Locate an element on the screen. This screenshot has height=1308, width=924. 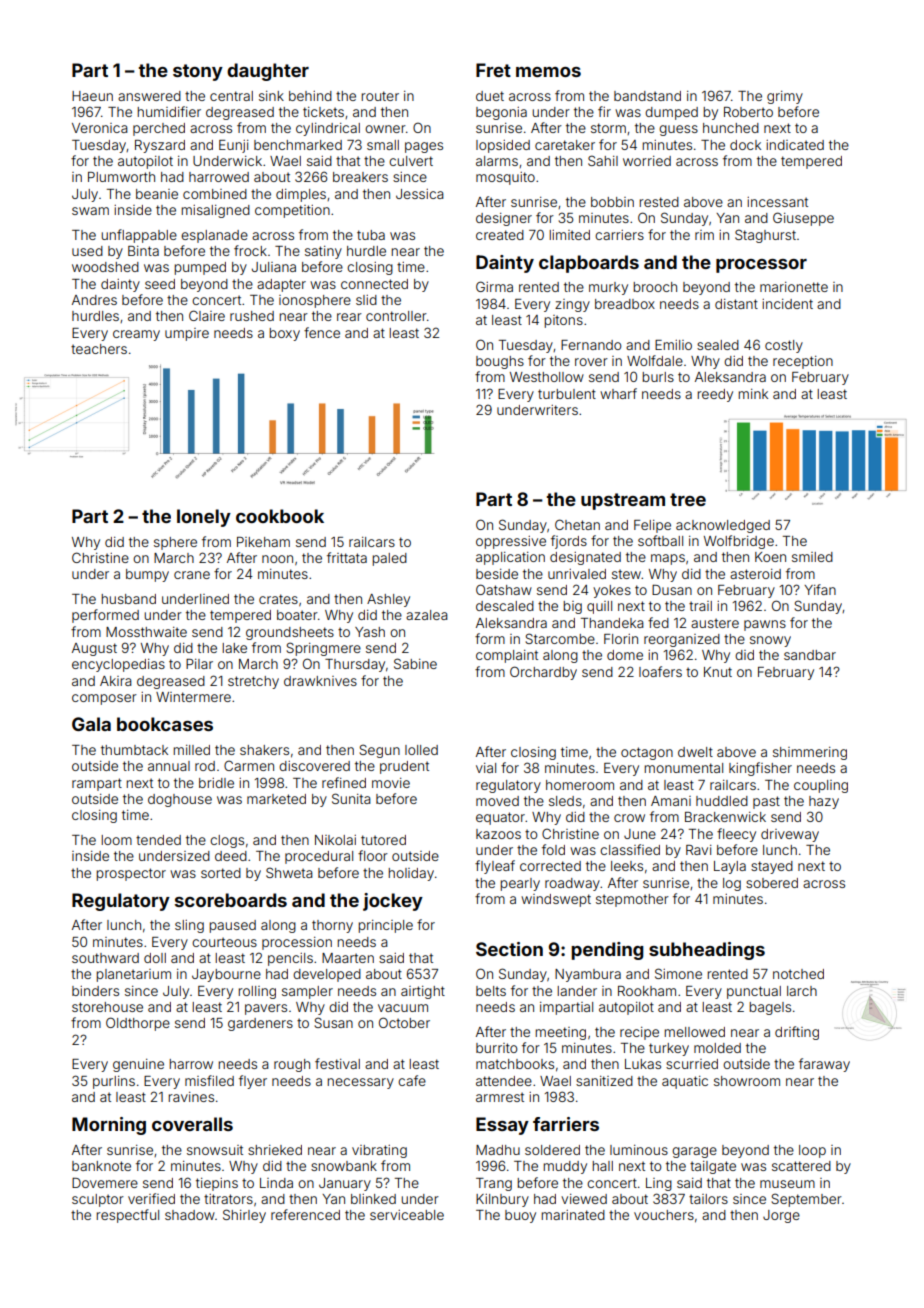
Yifan is located at coordinates (820, 589).
